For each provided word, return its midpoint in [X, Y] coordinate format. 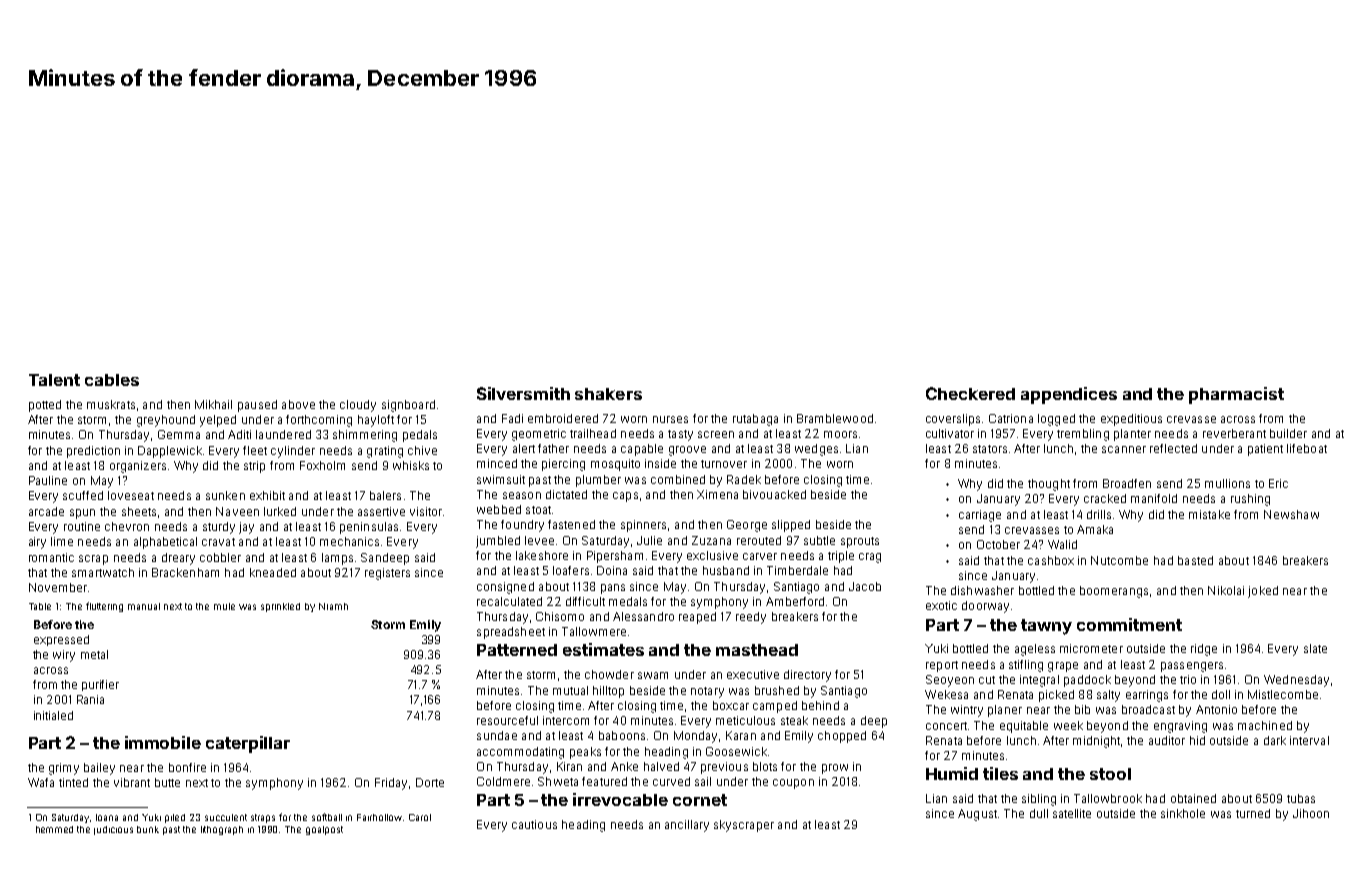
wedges [816, 450]
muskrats [111, 404]
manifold [1154, 498]
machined [1265, 725]
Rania [90, 699]
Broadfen [1127, 483]
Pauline [48, 480]
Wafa [41, 782]
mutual [570, 690]
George [747, 526]
